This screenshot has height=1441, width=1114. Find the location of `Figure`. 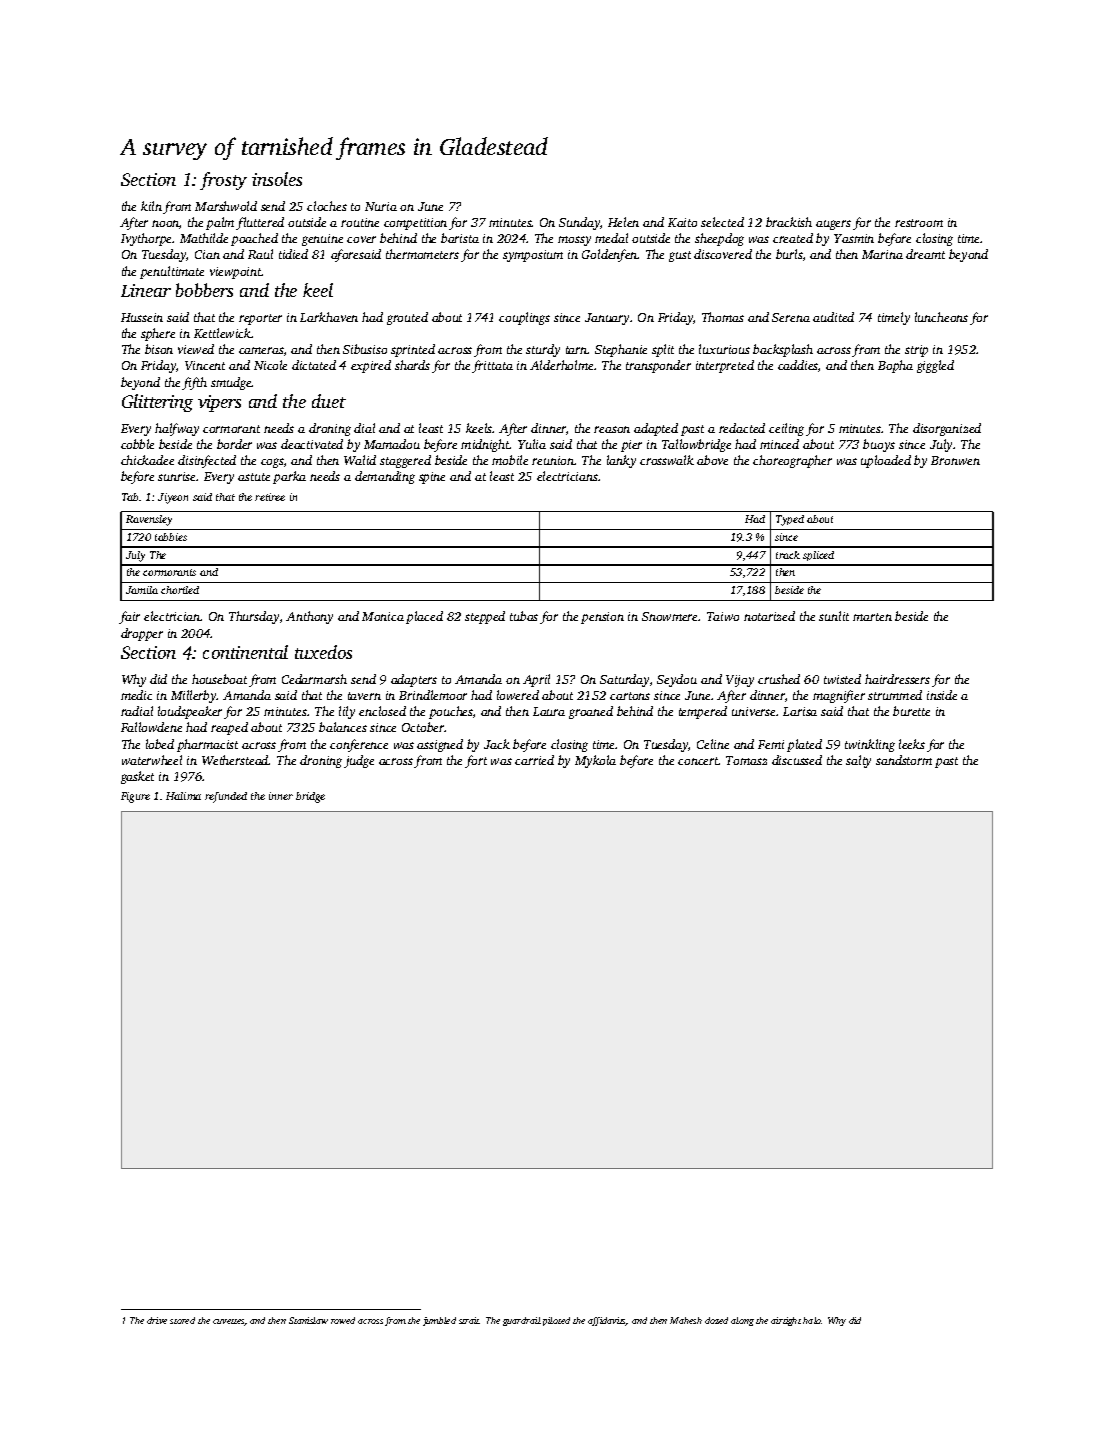

Figure is located at coordinates (135, 797).
